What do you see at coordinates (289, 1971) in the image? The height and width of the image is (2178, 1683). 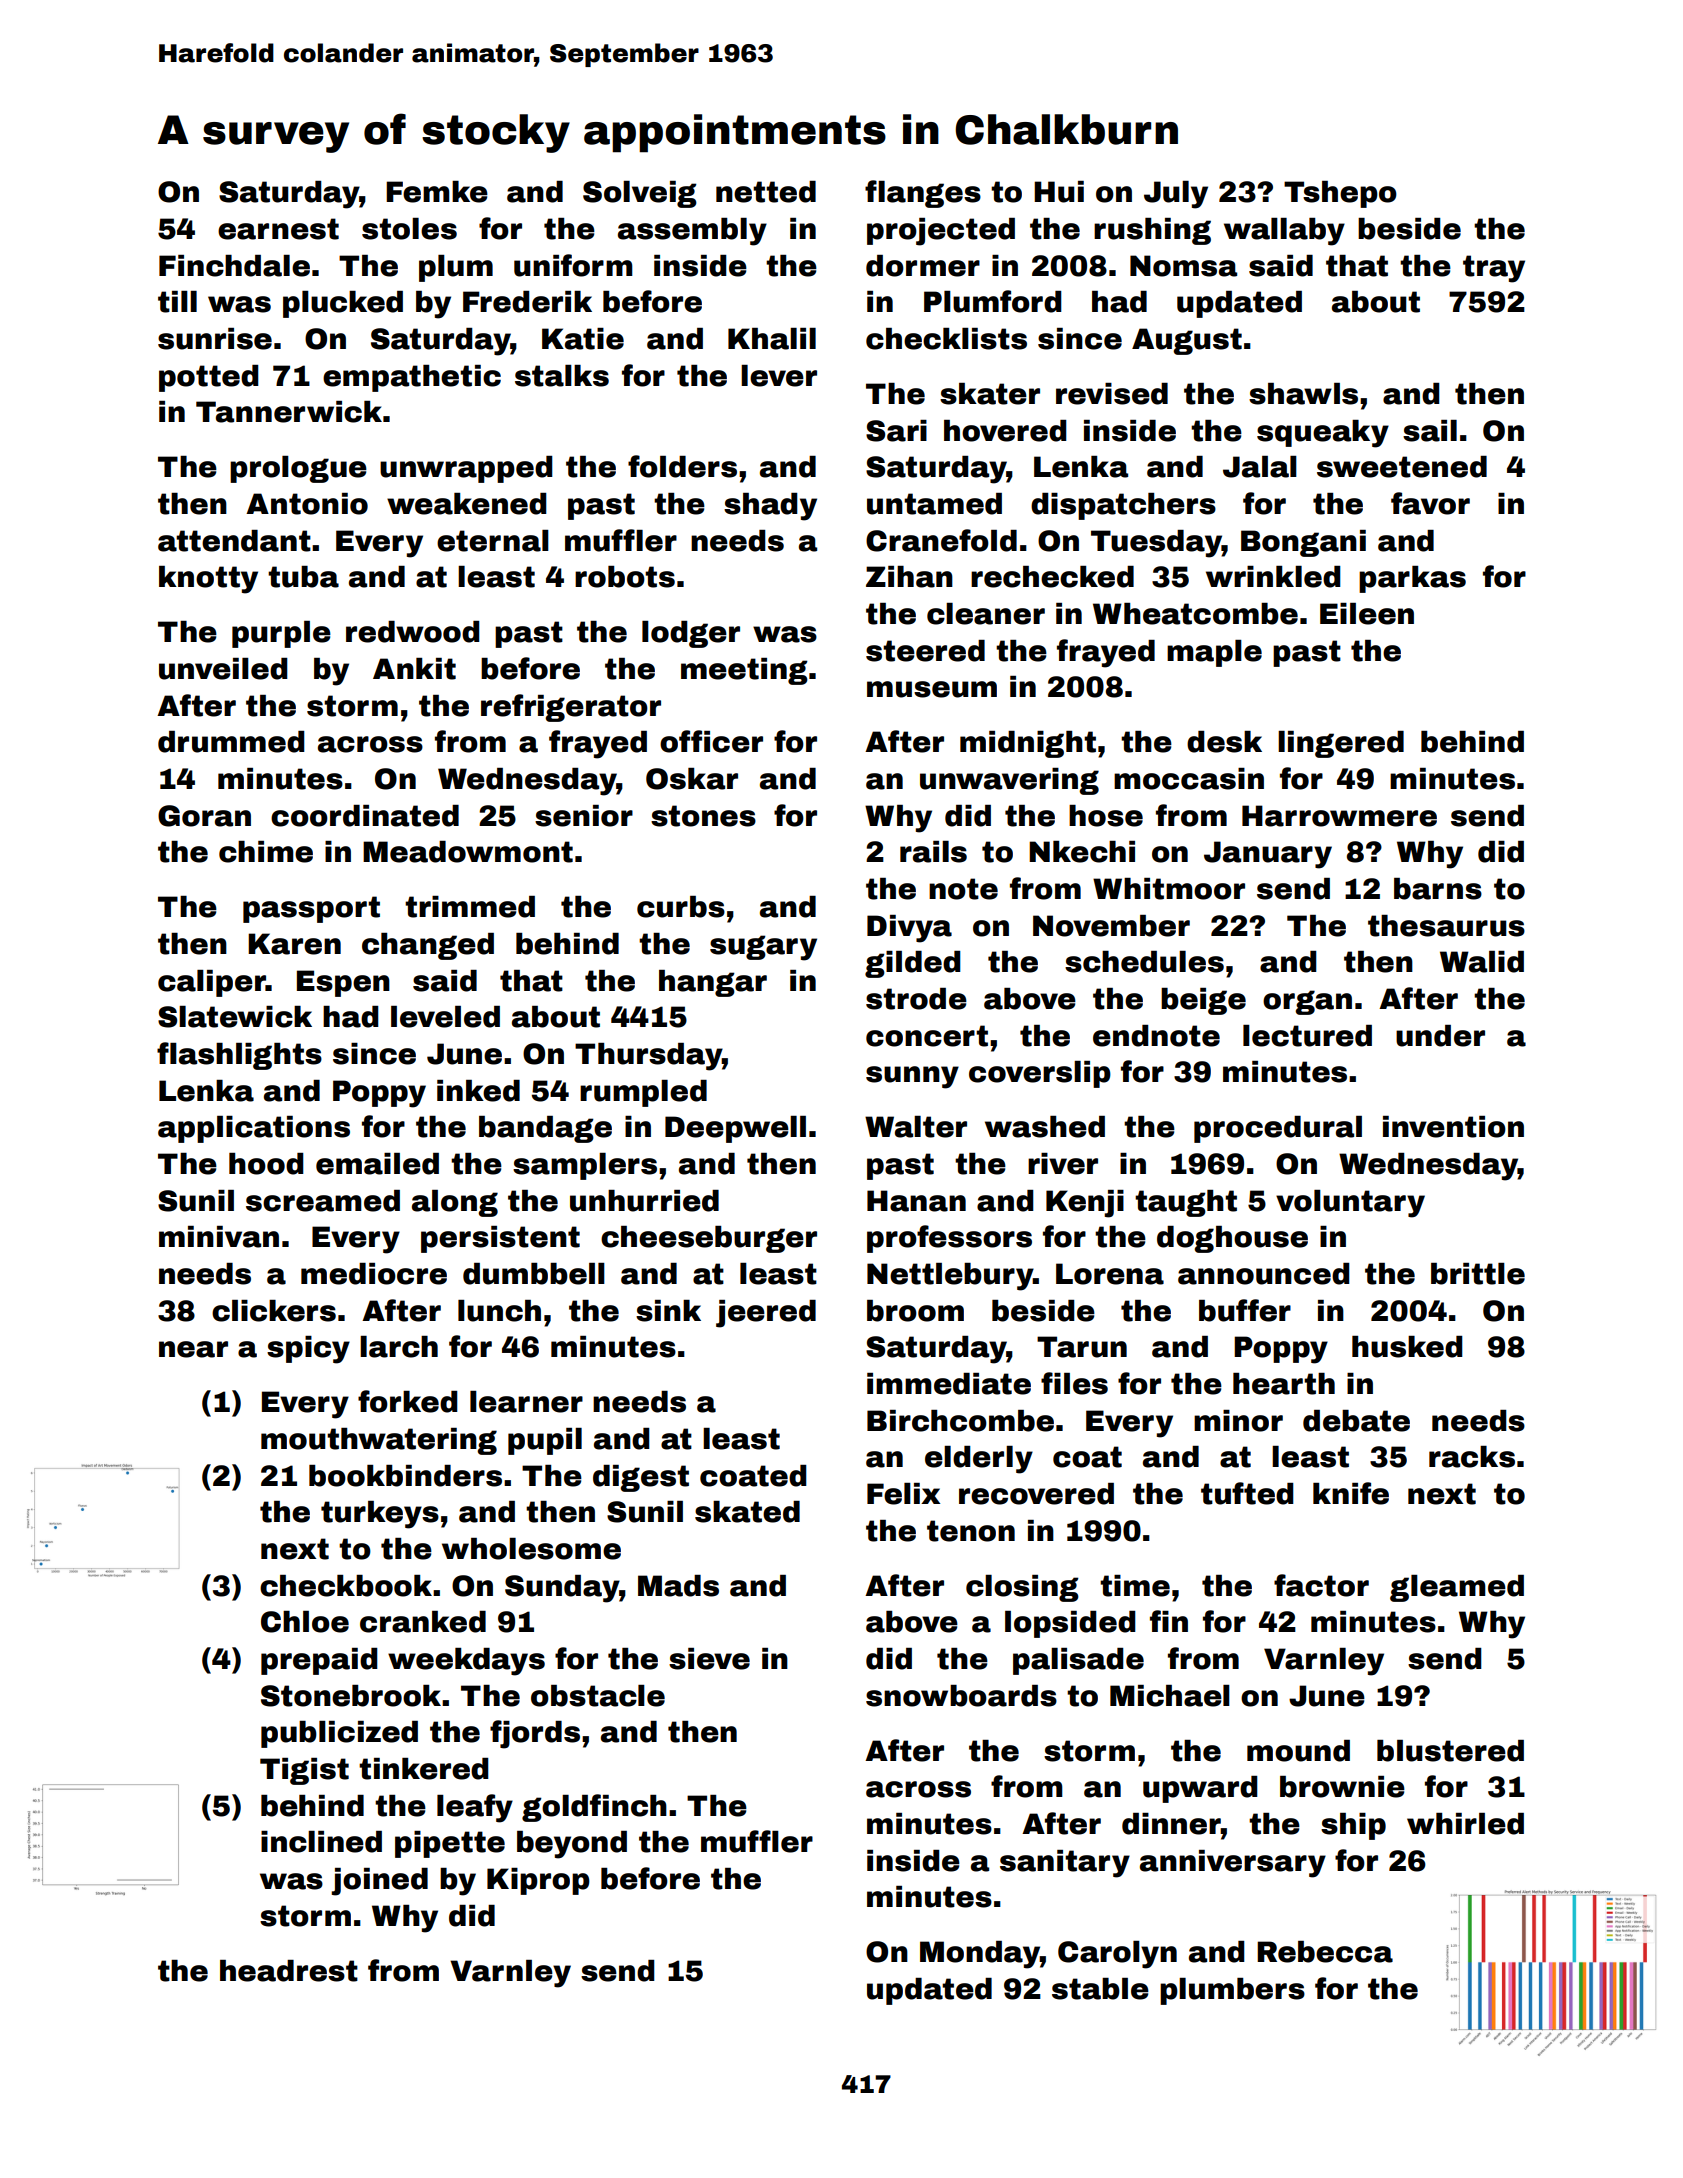 I see `headrest` at bounding box center [289, 1971].
